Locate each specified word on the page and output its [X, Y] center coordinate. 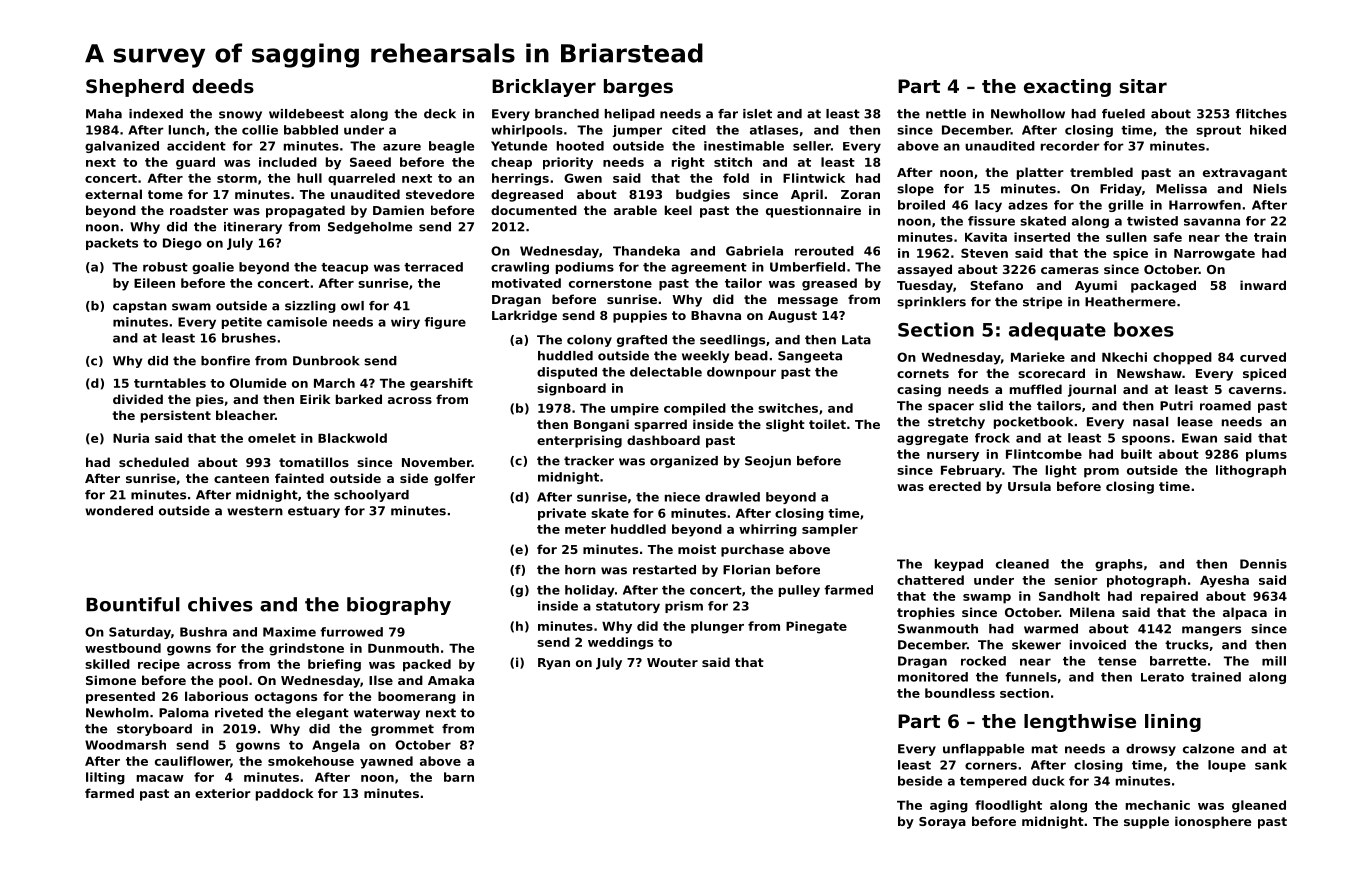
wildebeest [306, 114]
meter [585, 529]
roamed [1225, 406]
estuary [314, 512]
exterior [223, 793]
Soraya [942, 823]
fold [736, 178]
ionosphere [1213, 822]
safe [1167, 237]
